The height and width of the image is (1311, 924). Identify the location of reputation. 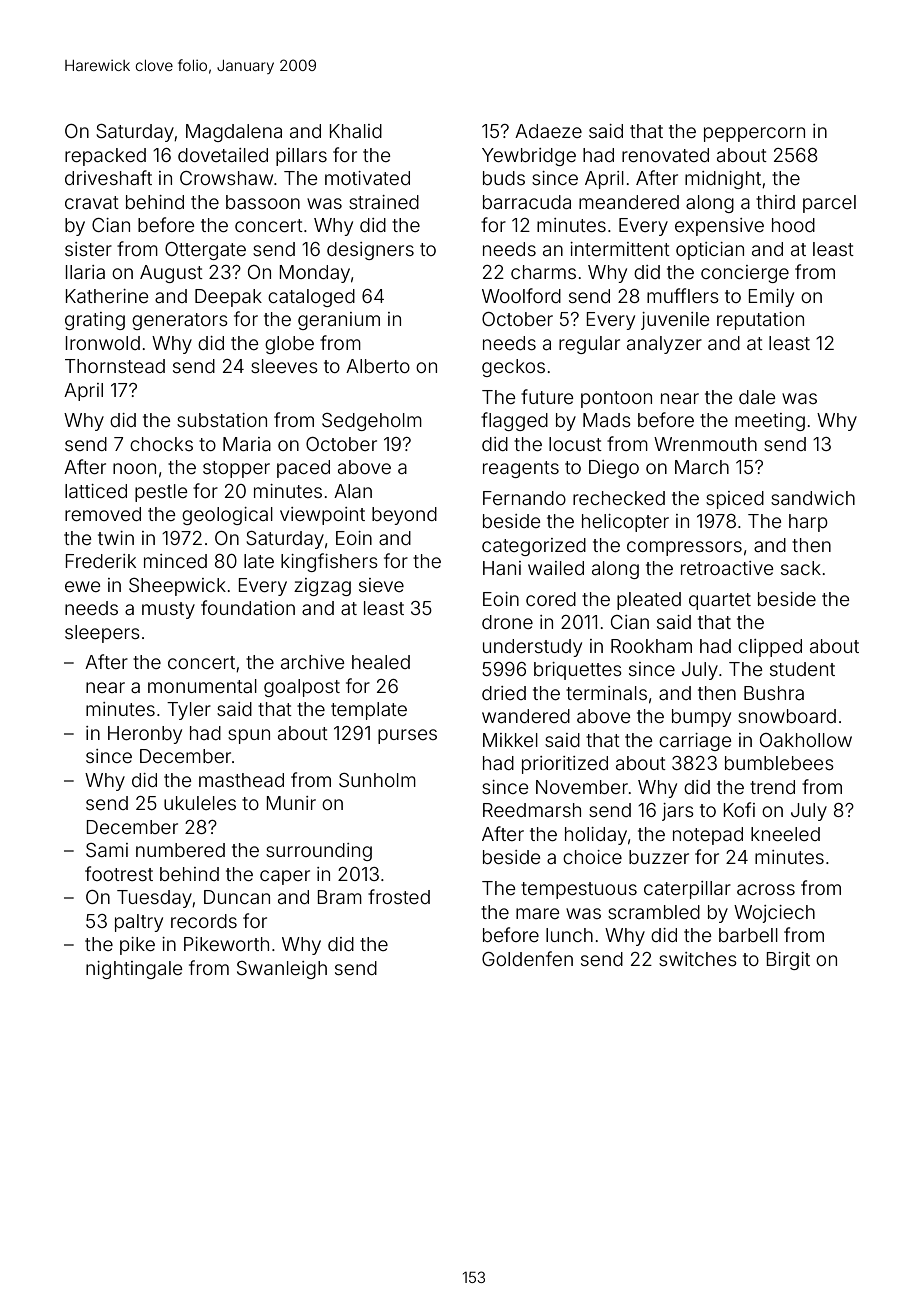
(760, 321).
